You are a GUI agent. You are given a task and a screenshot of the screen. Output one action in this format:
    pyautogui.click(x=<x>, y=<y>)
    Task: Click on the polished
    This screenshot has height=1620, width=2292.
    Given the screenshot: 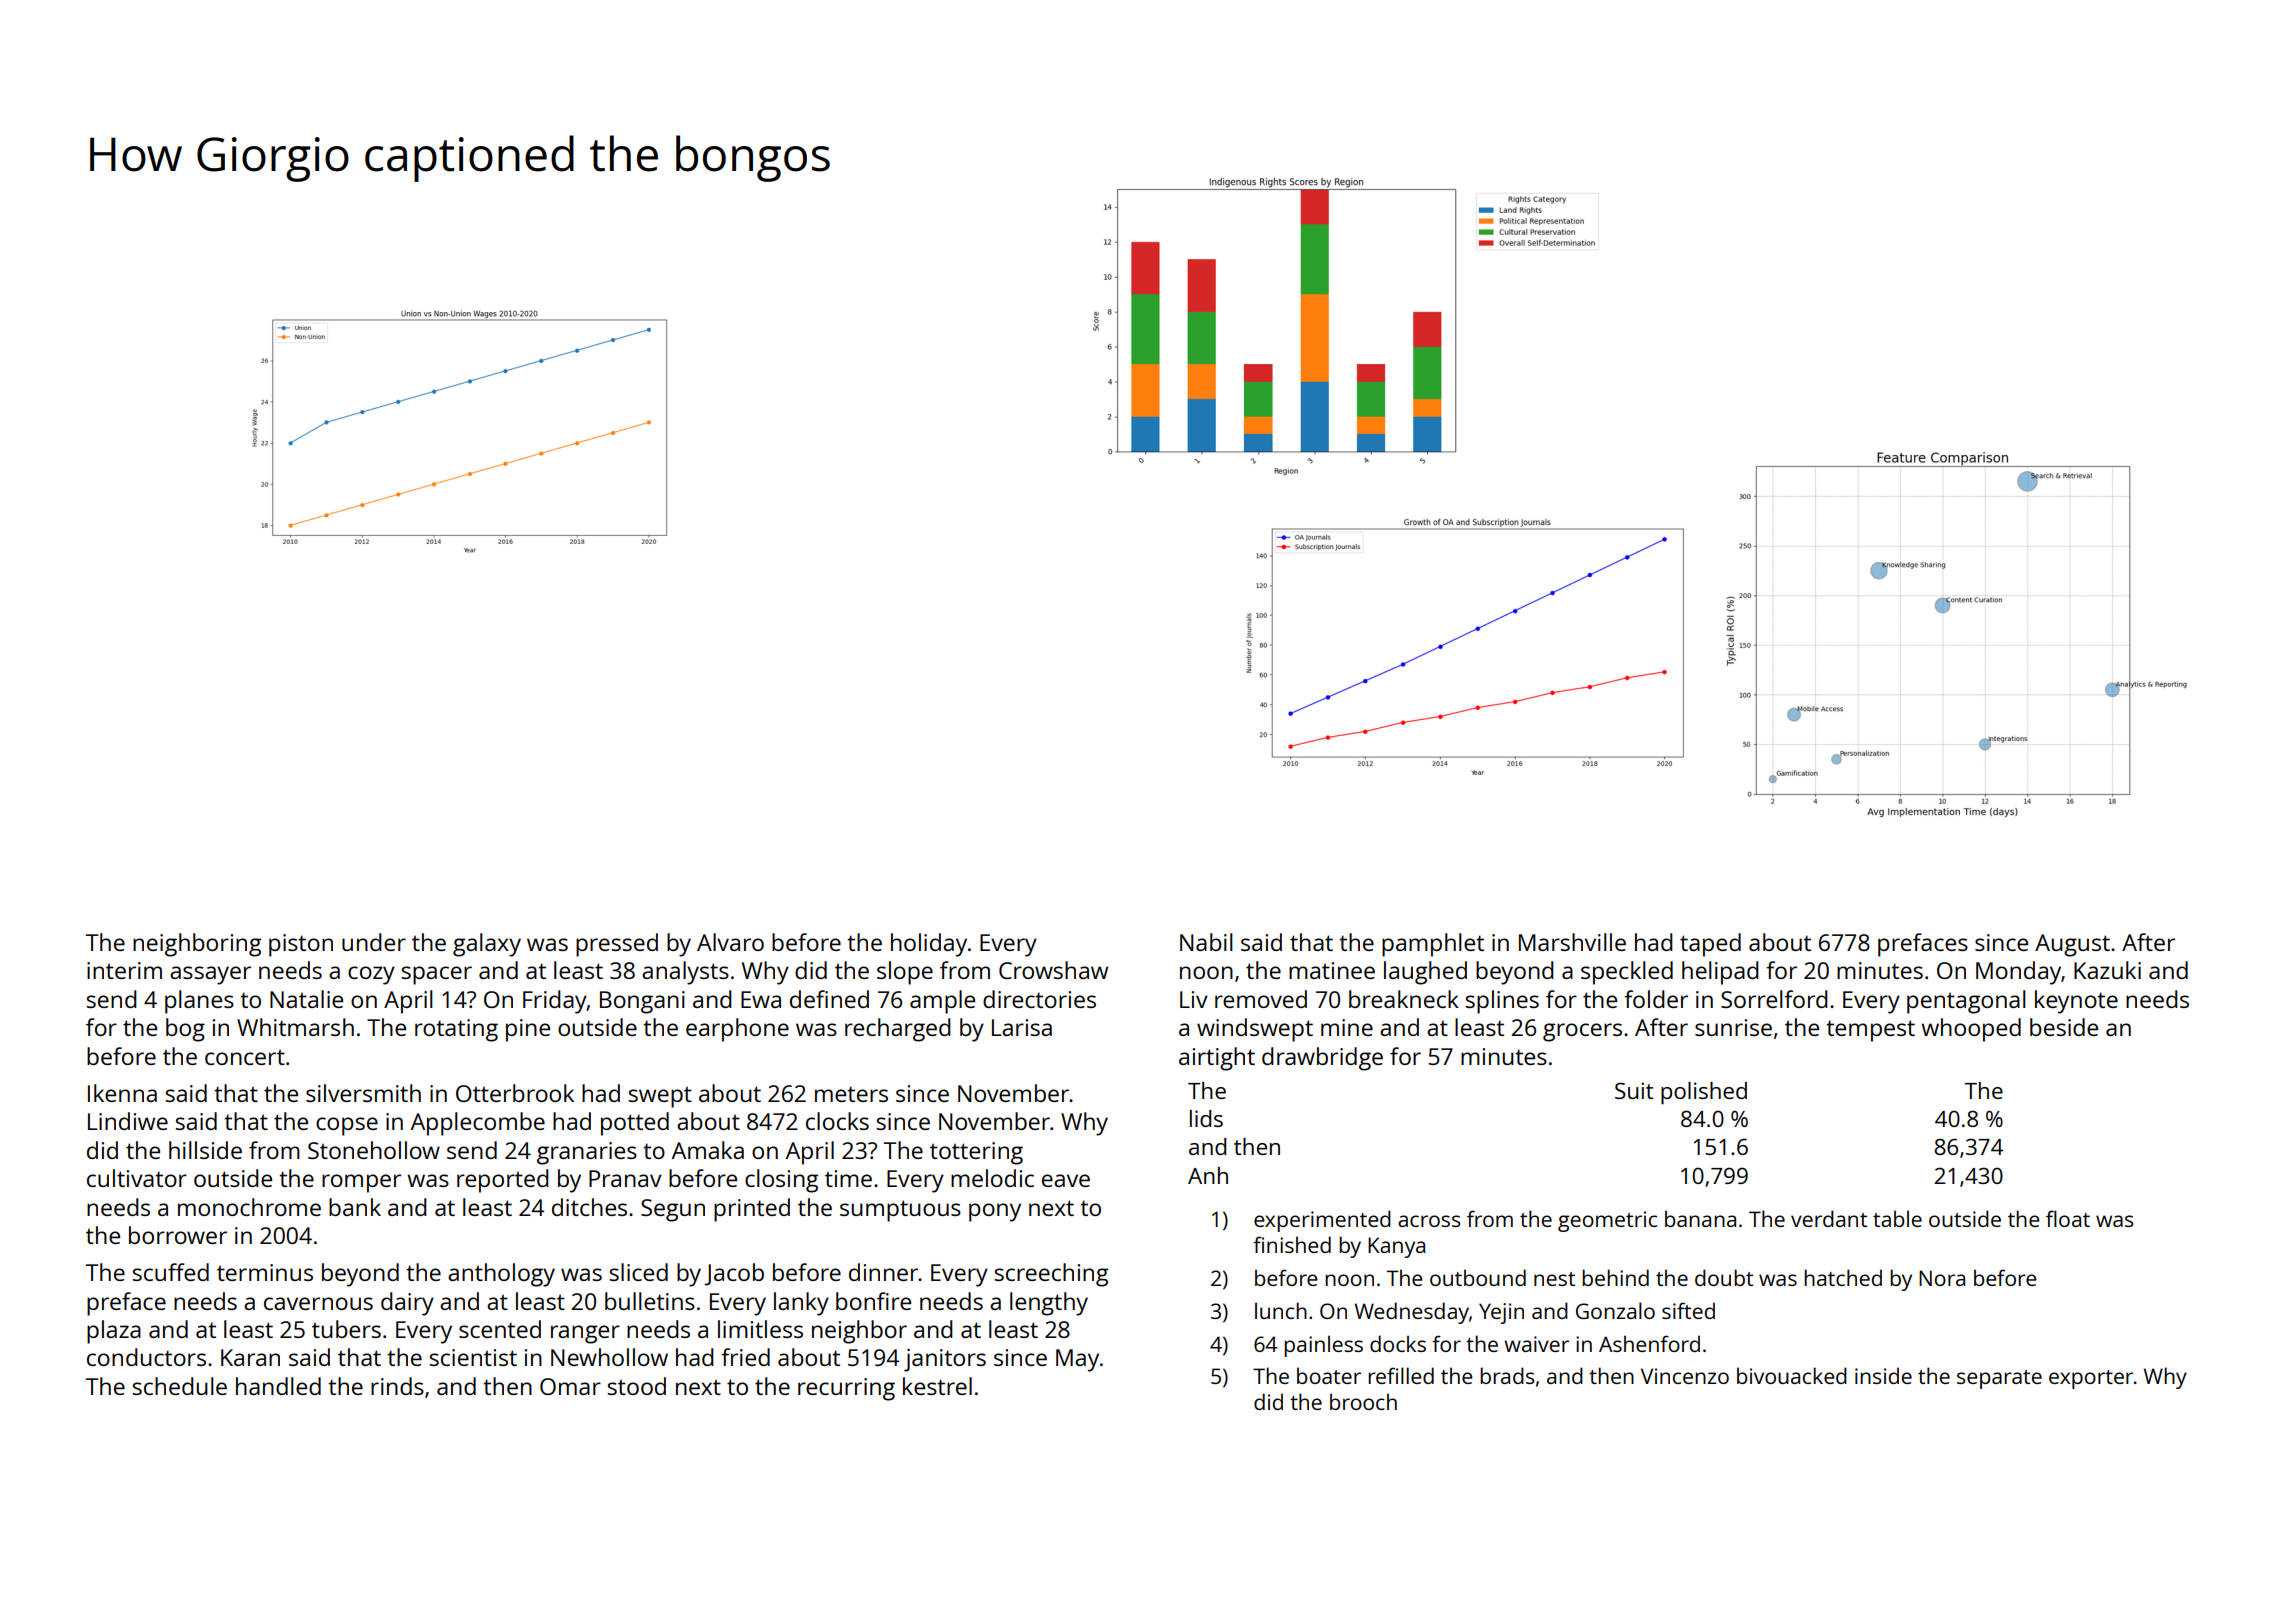 What is the action you would take?
    pyautogui.click(x=1704, y=1093)
